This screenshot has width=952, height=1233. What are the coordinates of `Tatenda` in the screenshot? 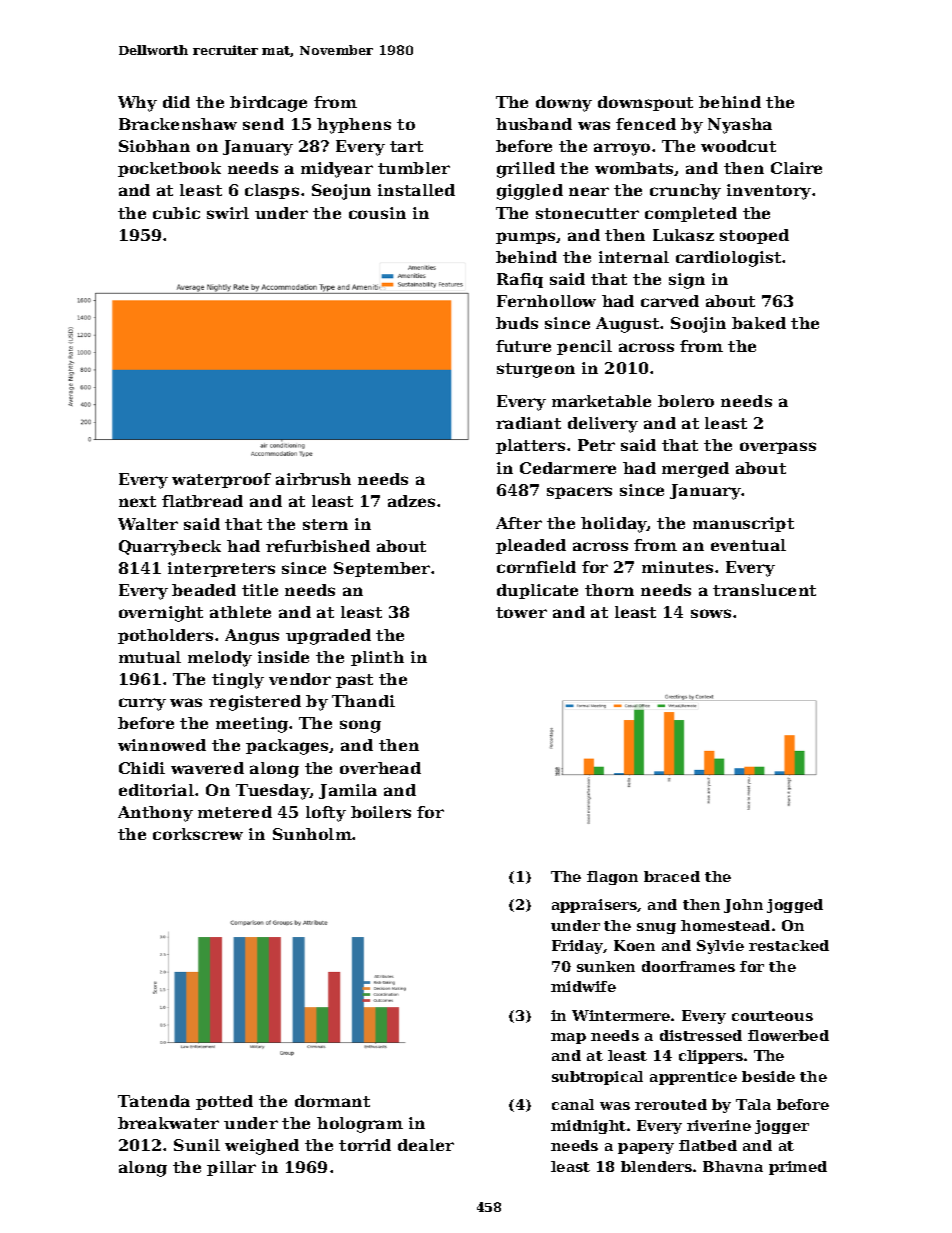 It's located at (154, 1101).
